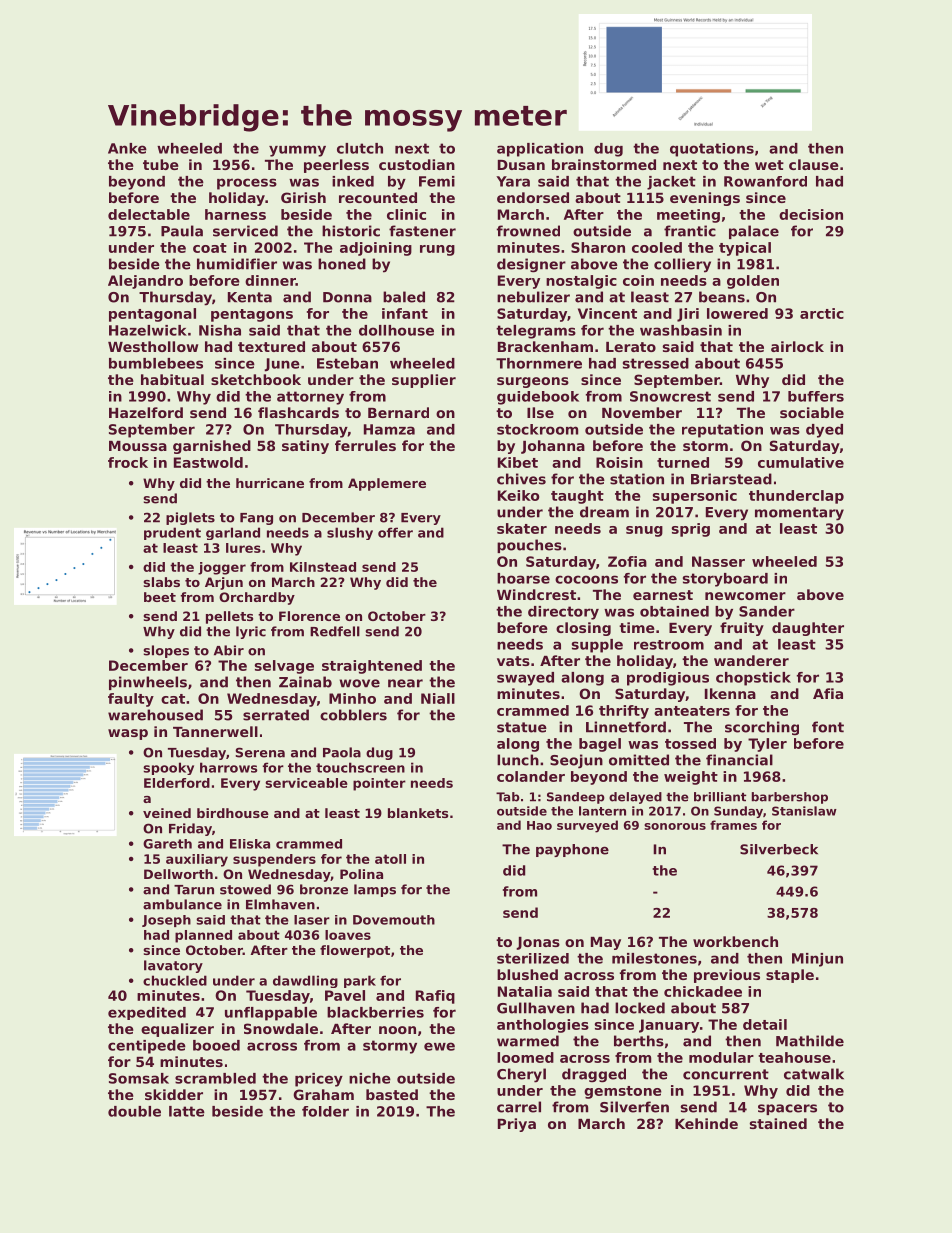 The width and height of the screenshot is (952, 1233). What do you see at coordinates (417, 164) in the screenshot?
I see `custodian` at bounding box center [417, 164].
